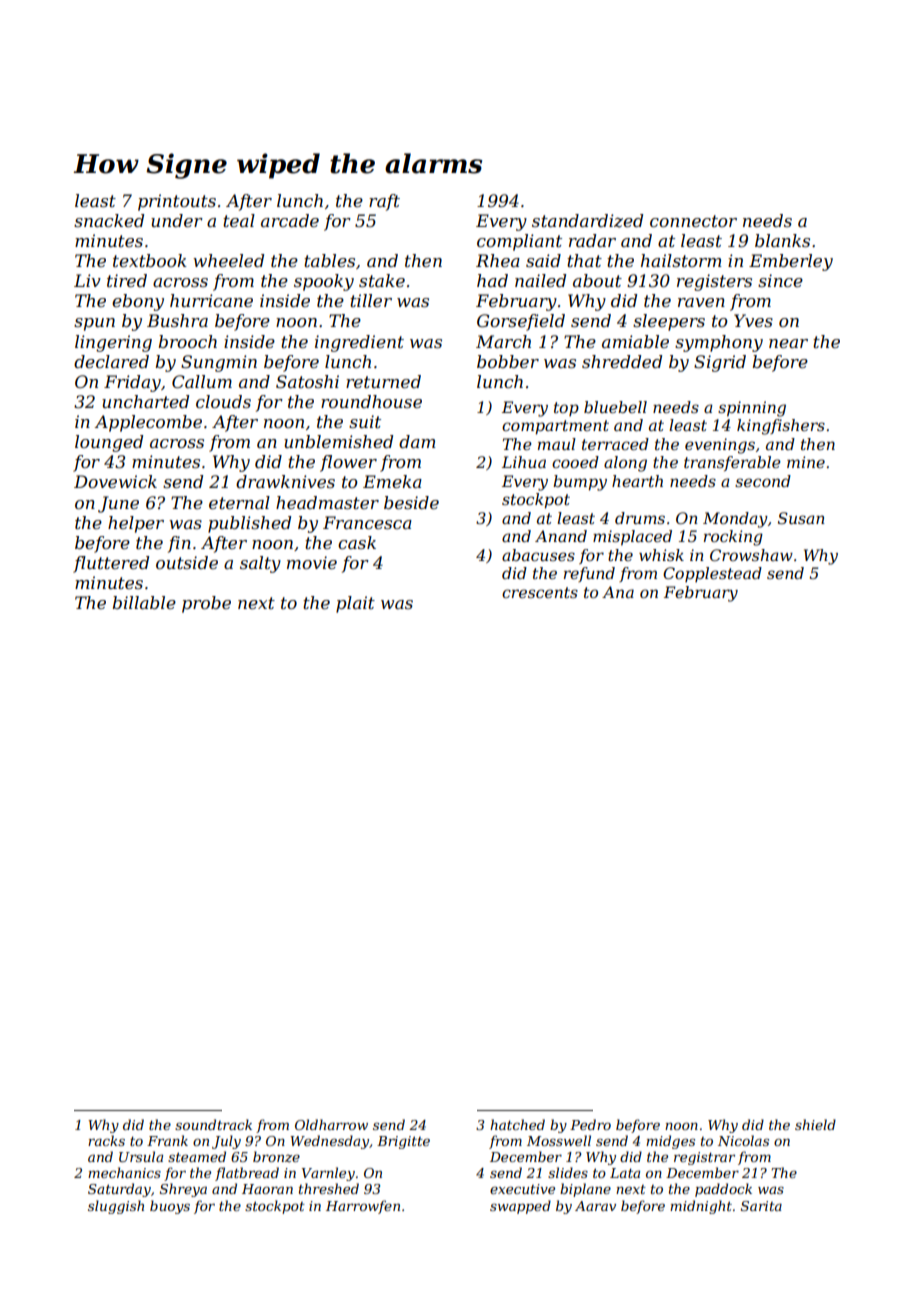 The image size is (920, 1306). I want to click on crescents, so click(540, 592).
